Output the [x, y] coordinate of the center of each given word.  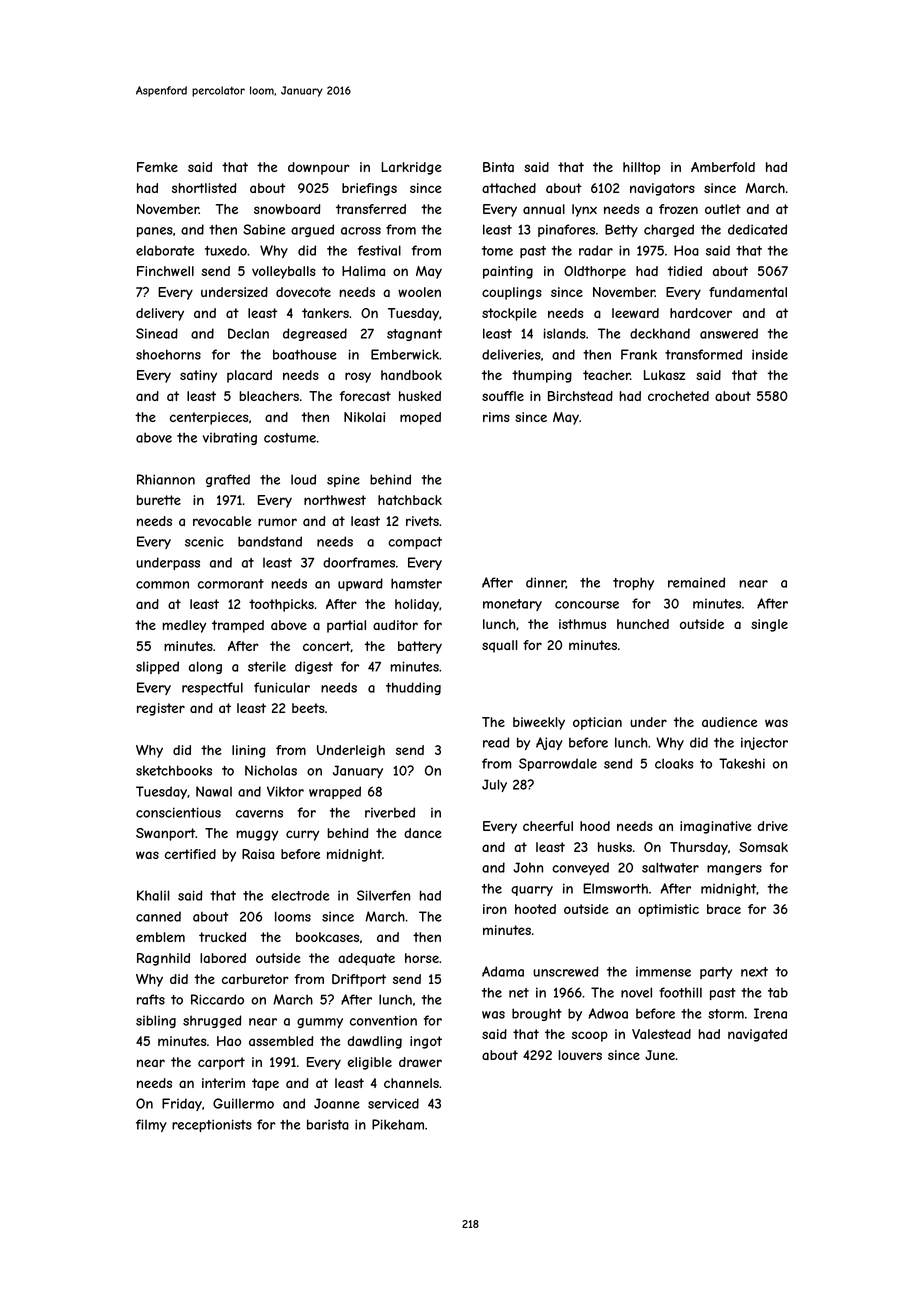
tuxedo [226, 250]
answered [729, 333]
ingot [426, 1042]
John [528, 867]
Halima [363, 271]
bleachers [269, 396]
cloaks [674, 763]
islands [565, 333]
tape [265, 1084]
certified [190, 854]
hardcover [701, 313]
